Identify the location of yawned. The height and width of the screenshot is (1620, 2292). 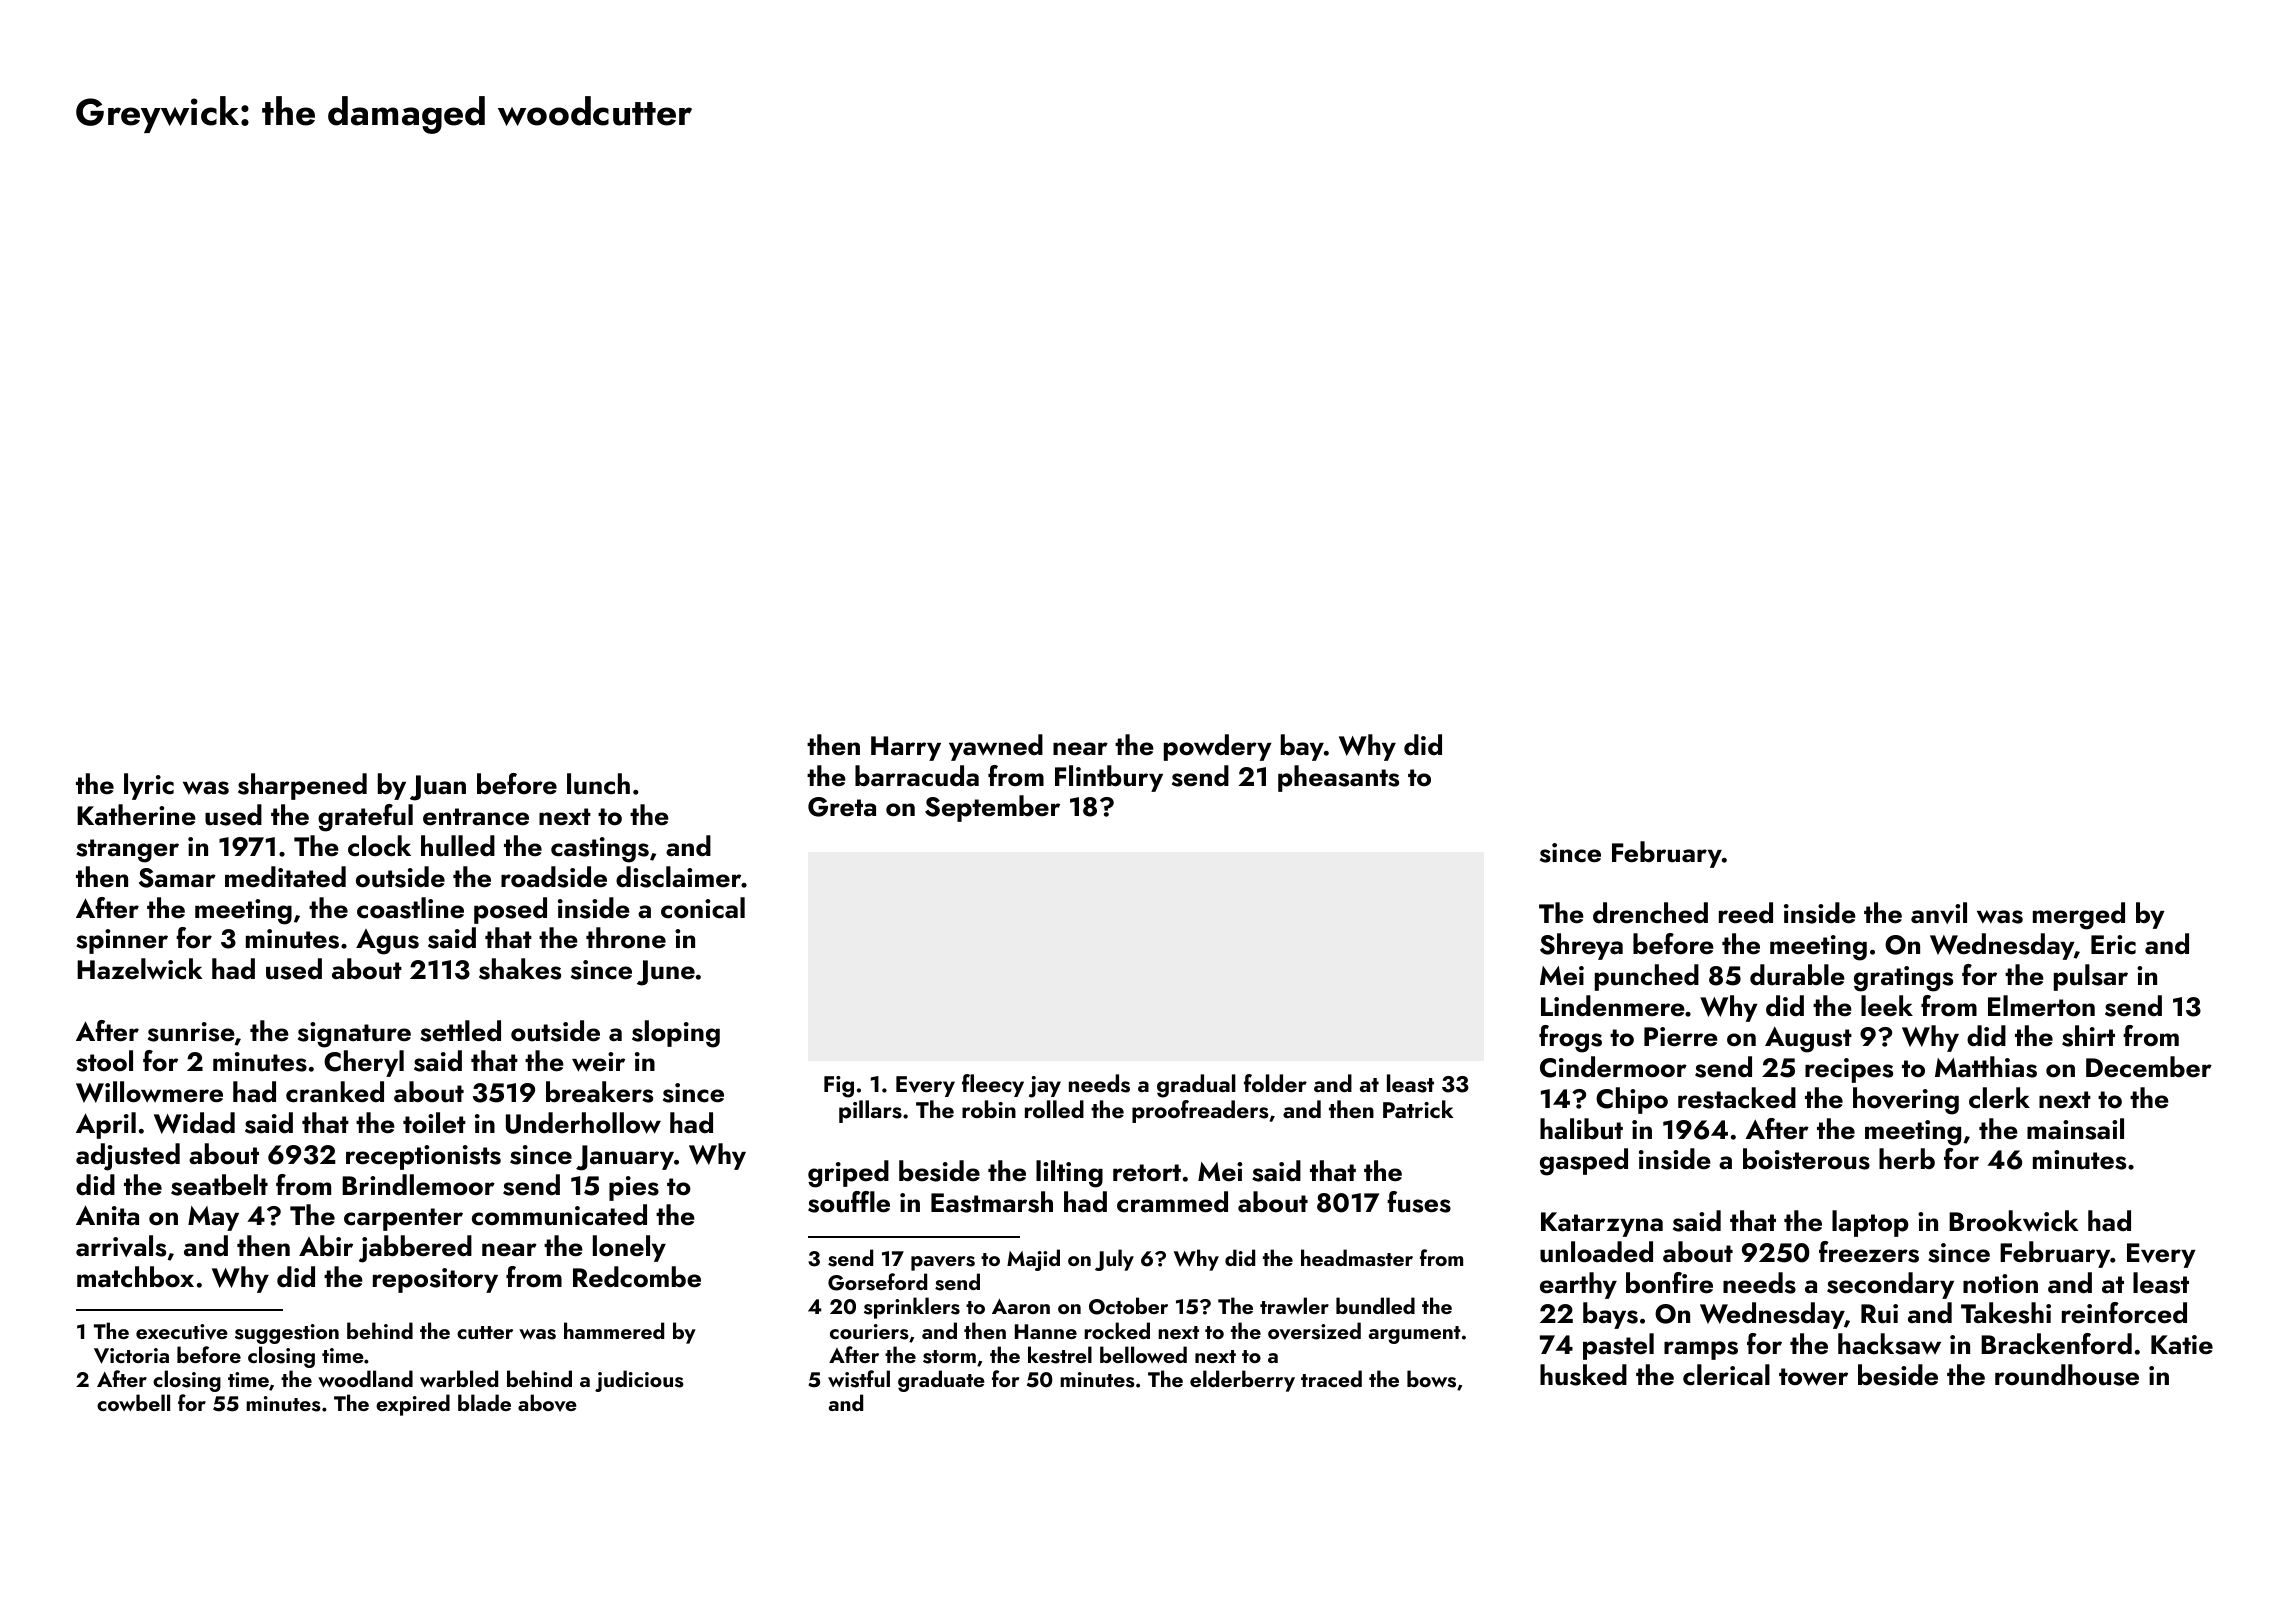
(996, 747).
